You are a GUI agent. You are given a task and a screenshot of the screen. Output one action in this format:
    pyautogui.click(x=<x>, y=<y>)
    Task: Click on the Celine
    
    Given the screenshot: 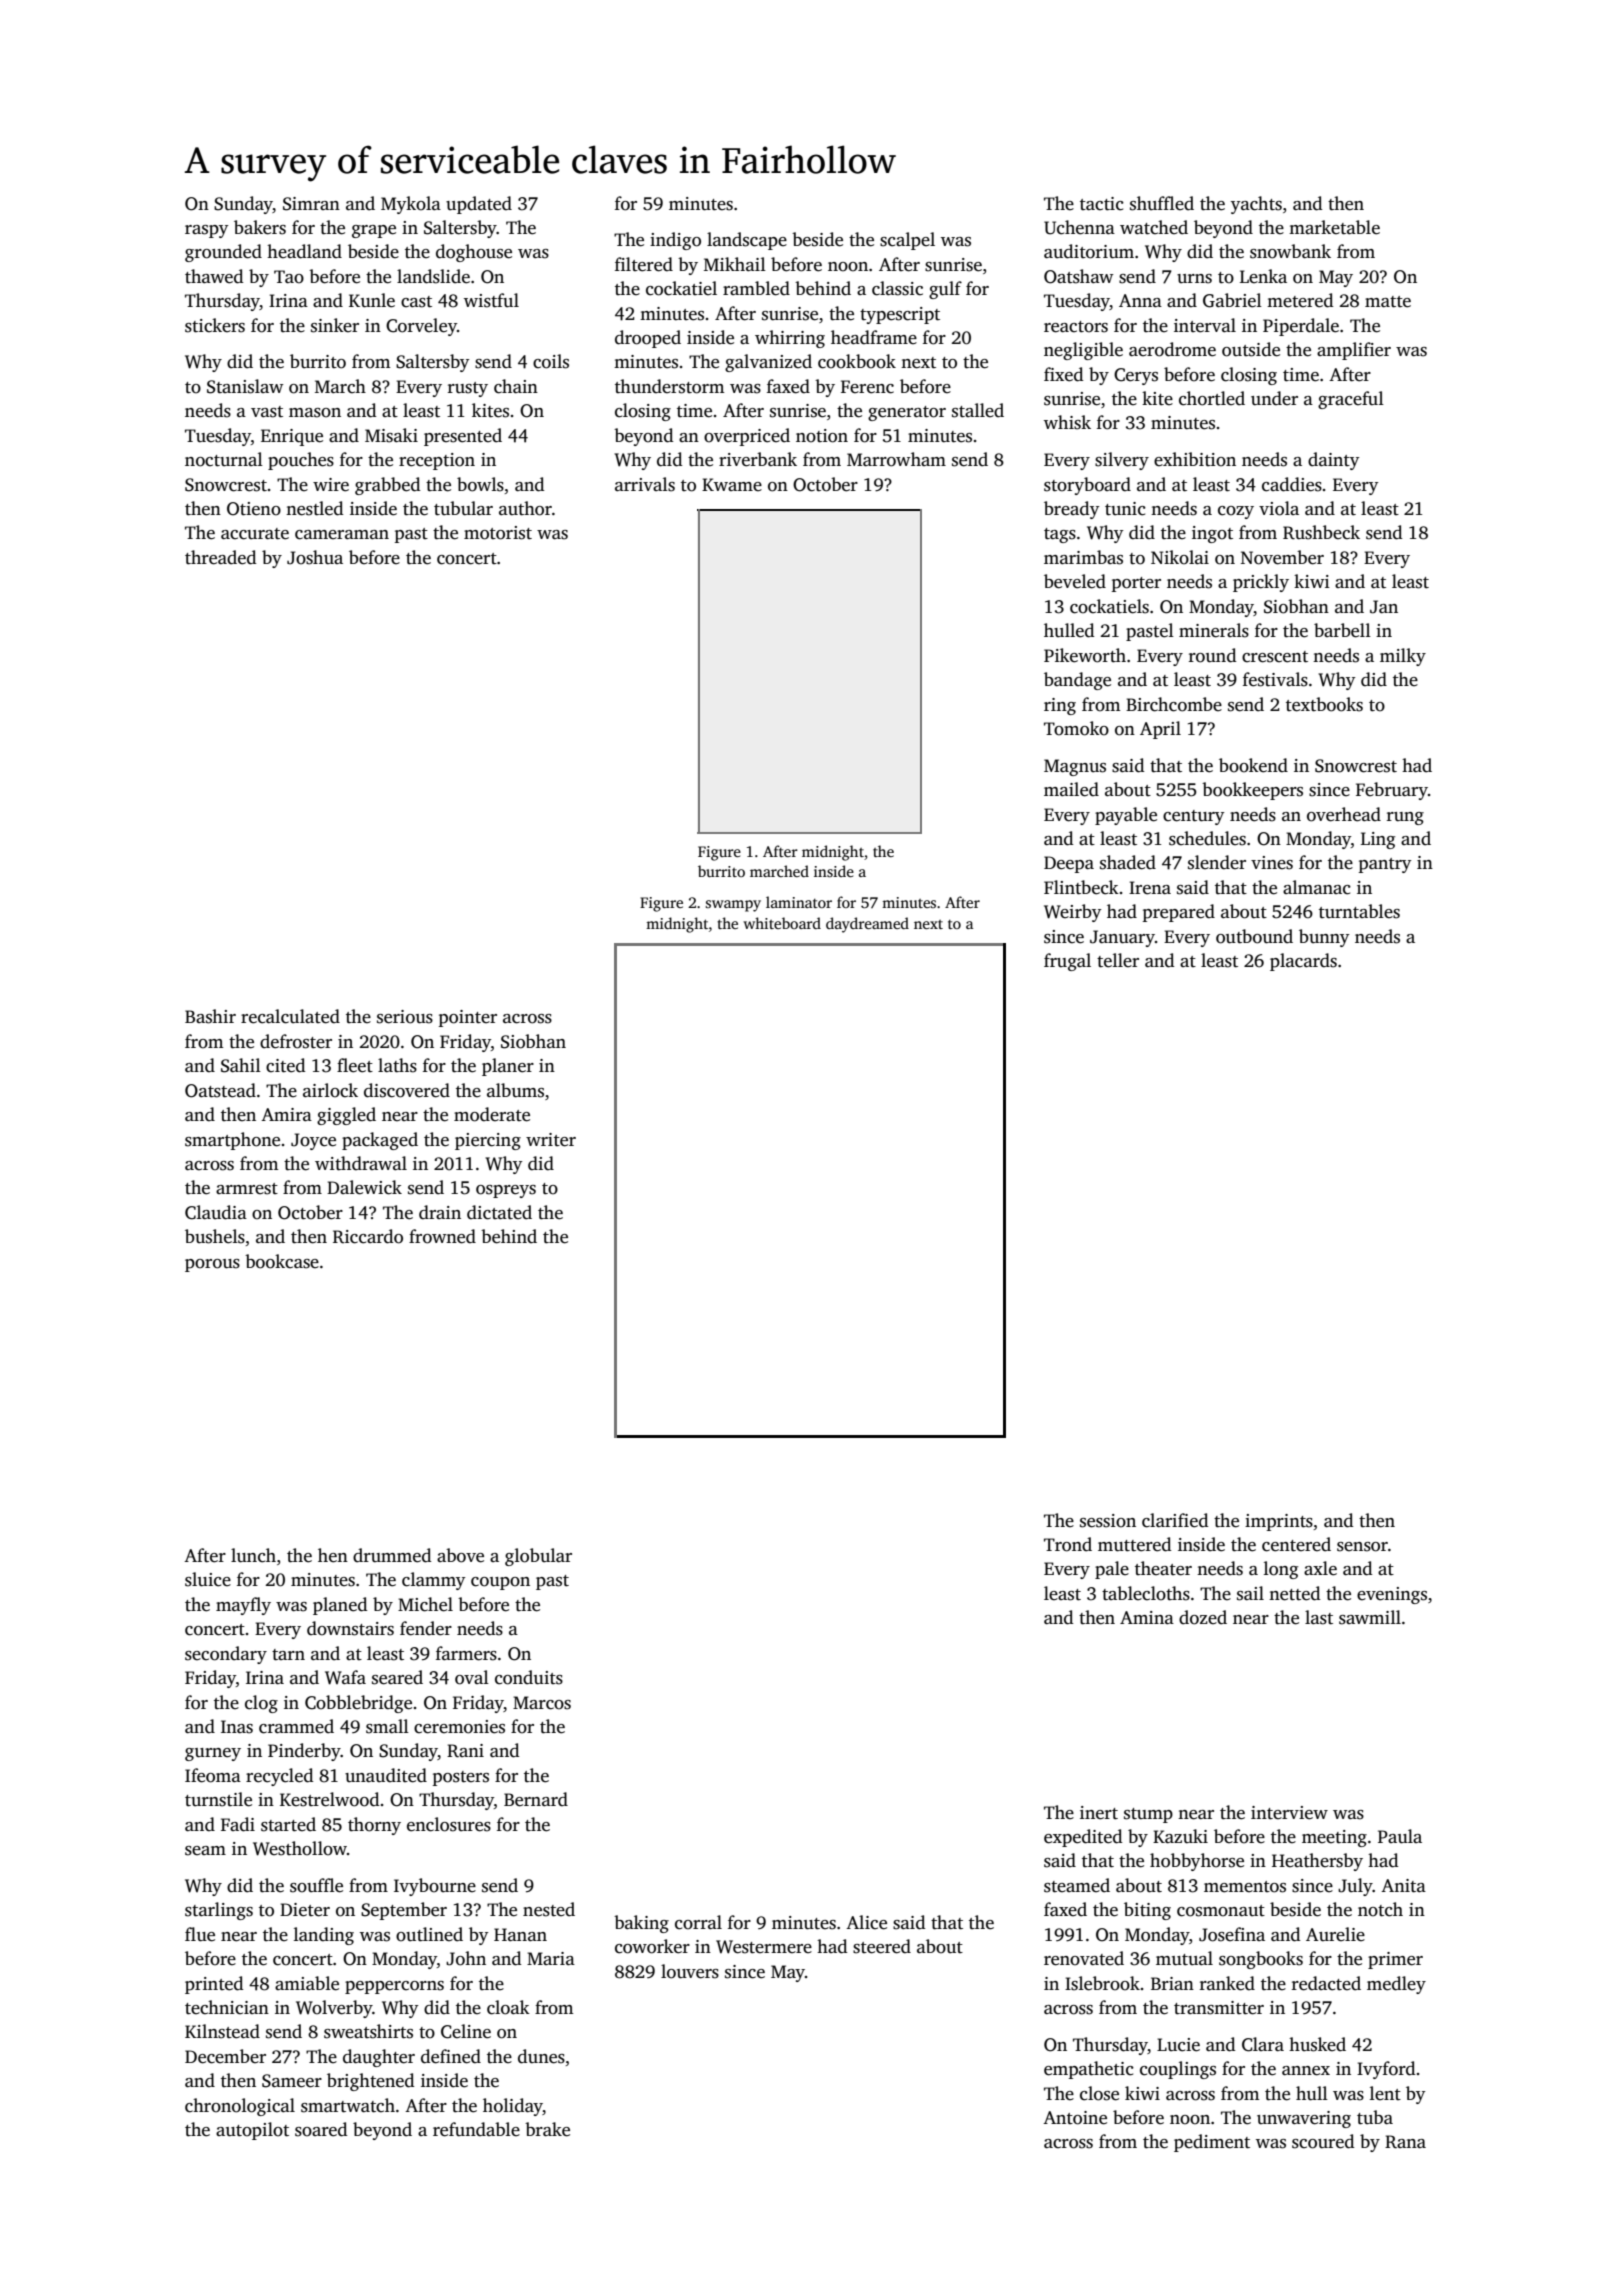 What is the action you would take?
    pyautogui.click(x=466, y=2031)
